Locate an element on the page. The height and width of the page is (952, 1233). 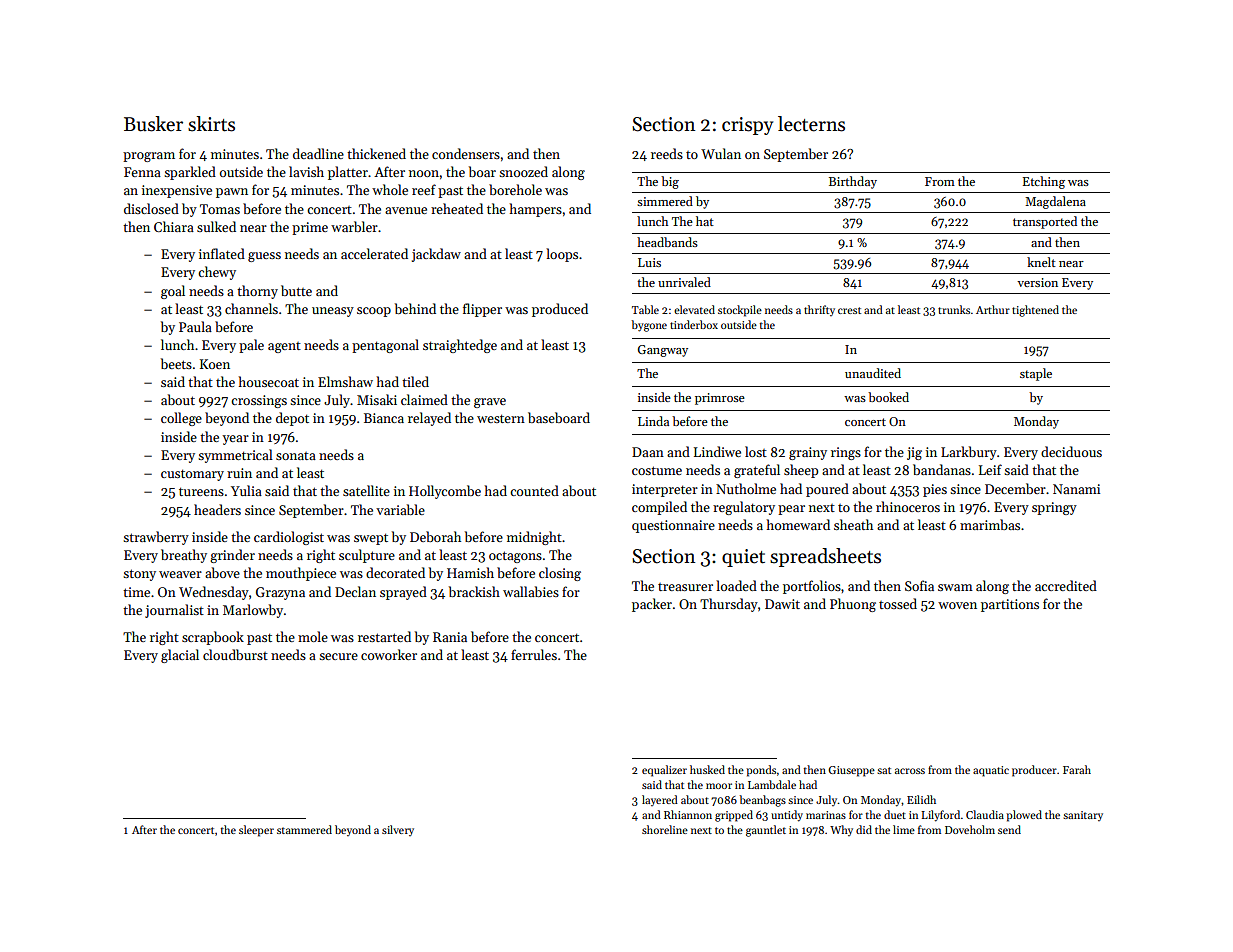
pawn is located at coordinates (232, 193).
